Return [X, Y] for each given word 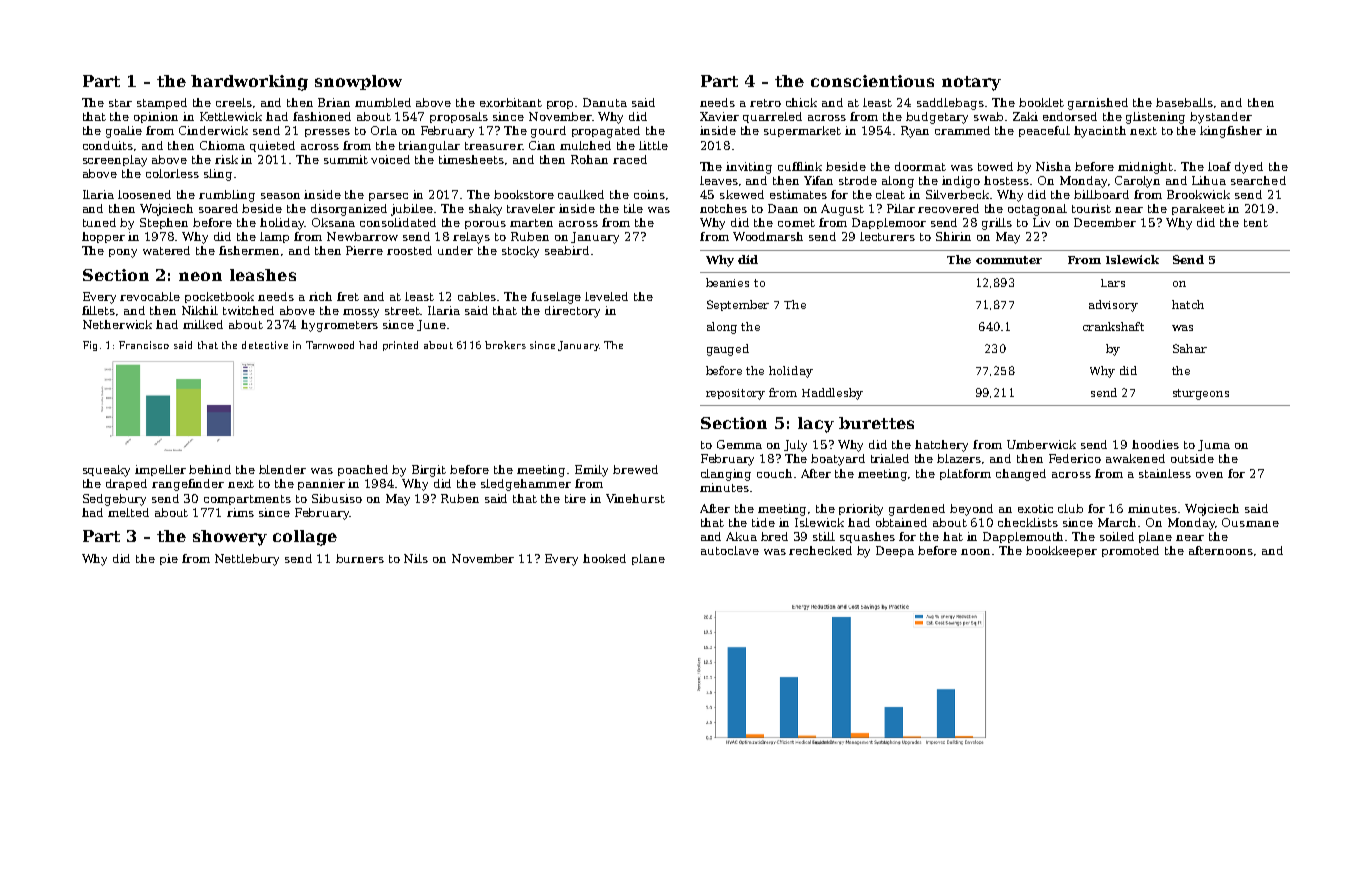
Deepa [895, 551]
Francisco [144, 345]
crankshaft [1113, 326]
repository [735, 394]
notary [971, 83]
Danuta [605, 102]
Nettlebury [247, 560]
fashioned [322, 116]
